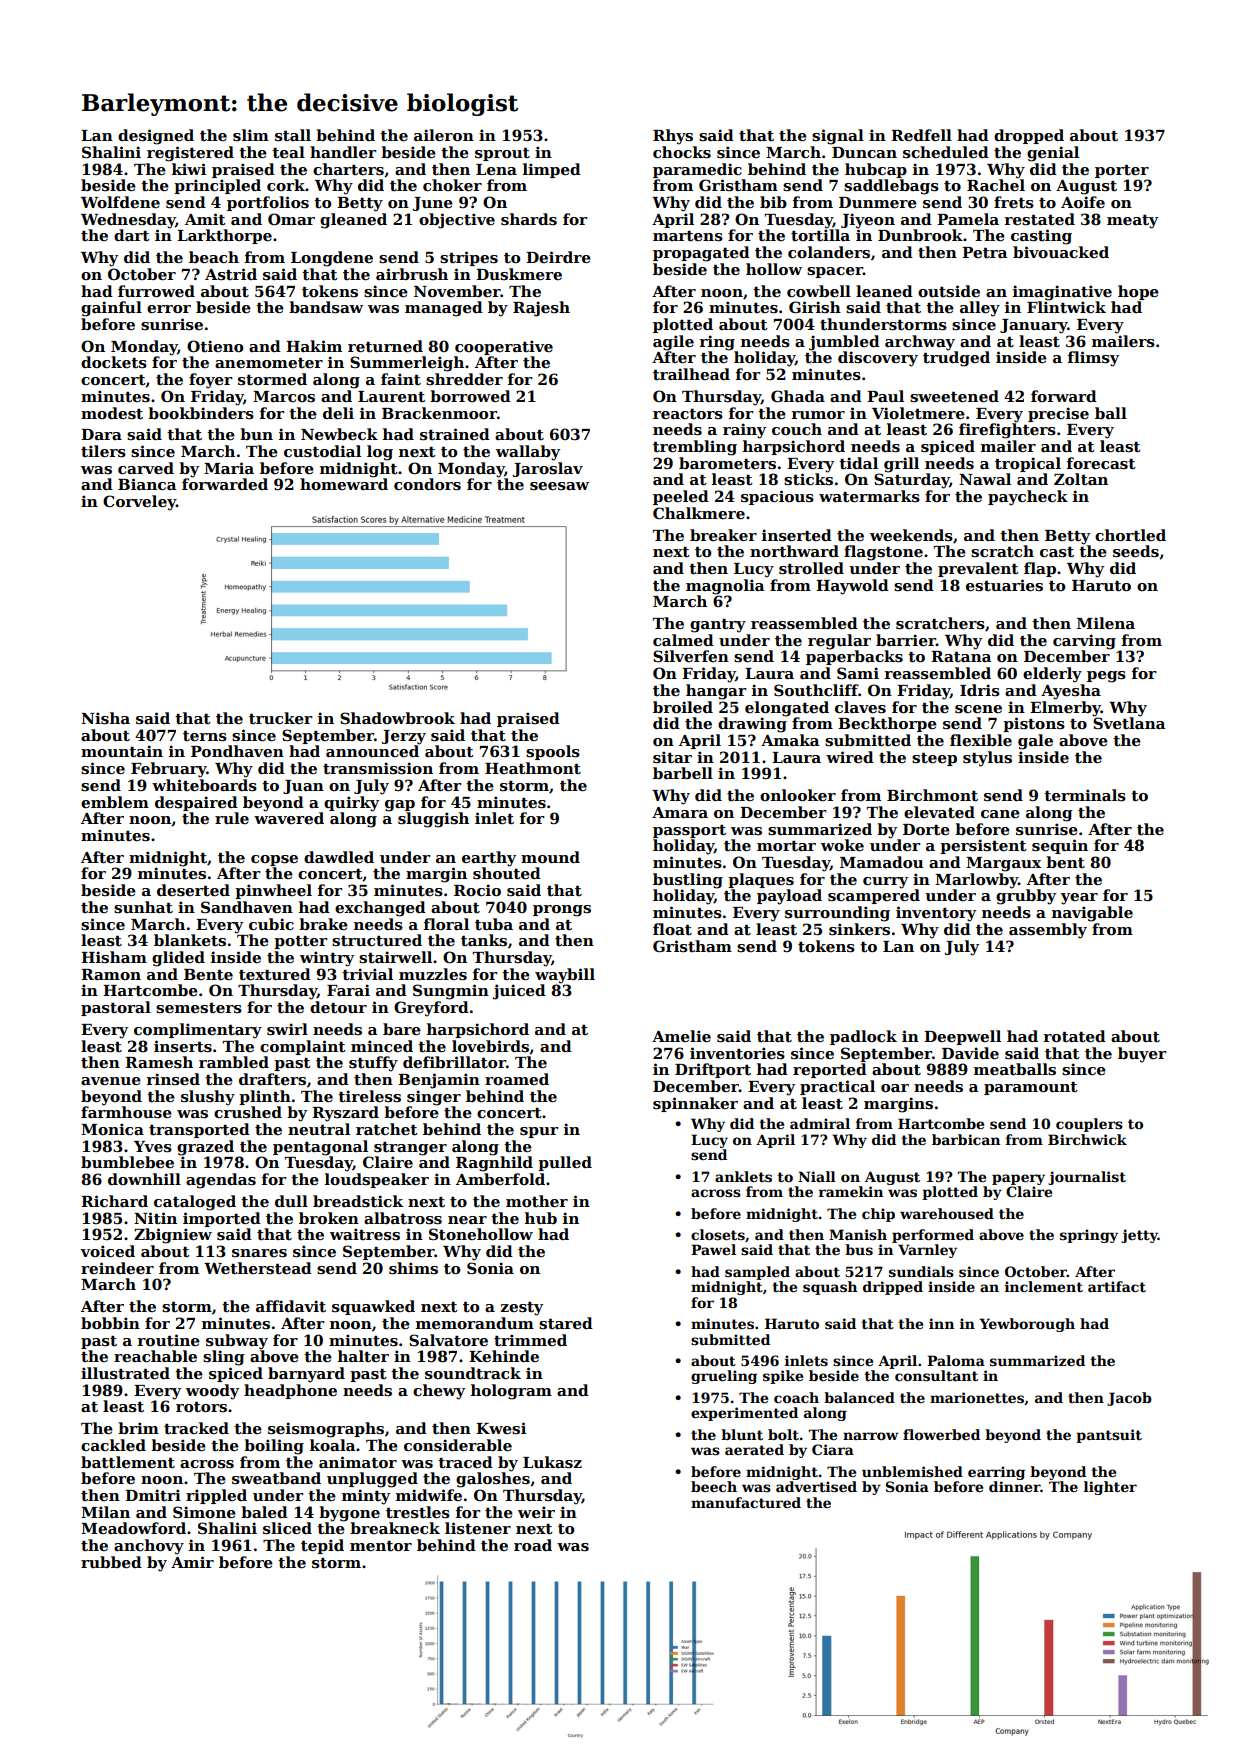 Image resolution: width=1248 pixels, height=1764 pixels. What do you see at coordinates (193, 890) in the screenshot?
I see `deserted` at bounding box center [193, 890].
